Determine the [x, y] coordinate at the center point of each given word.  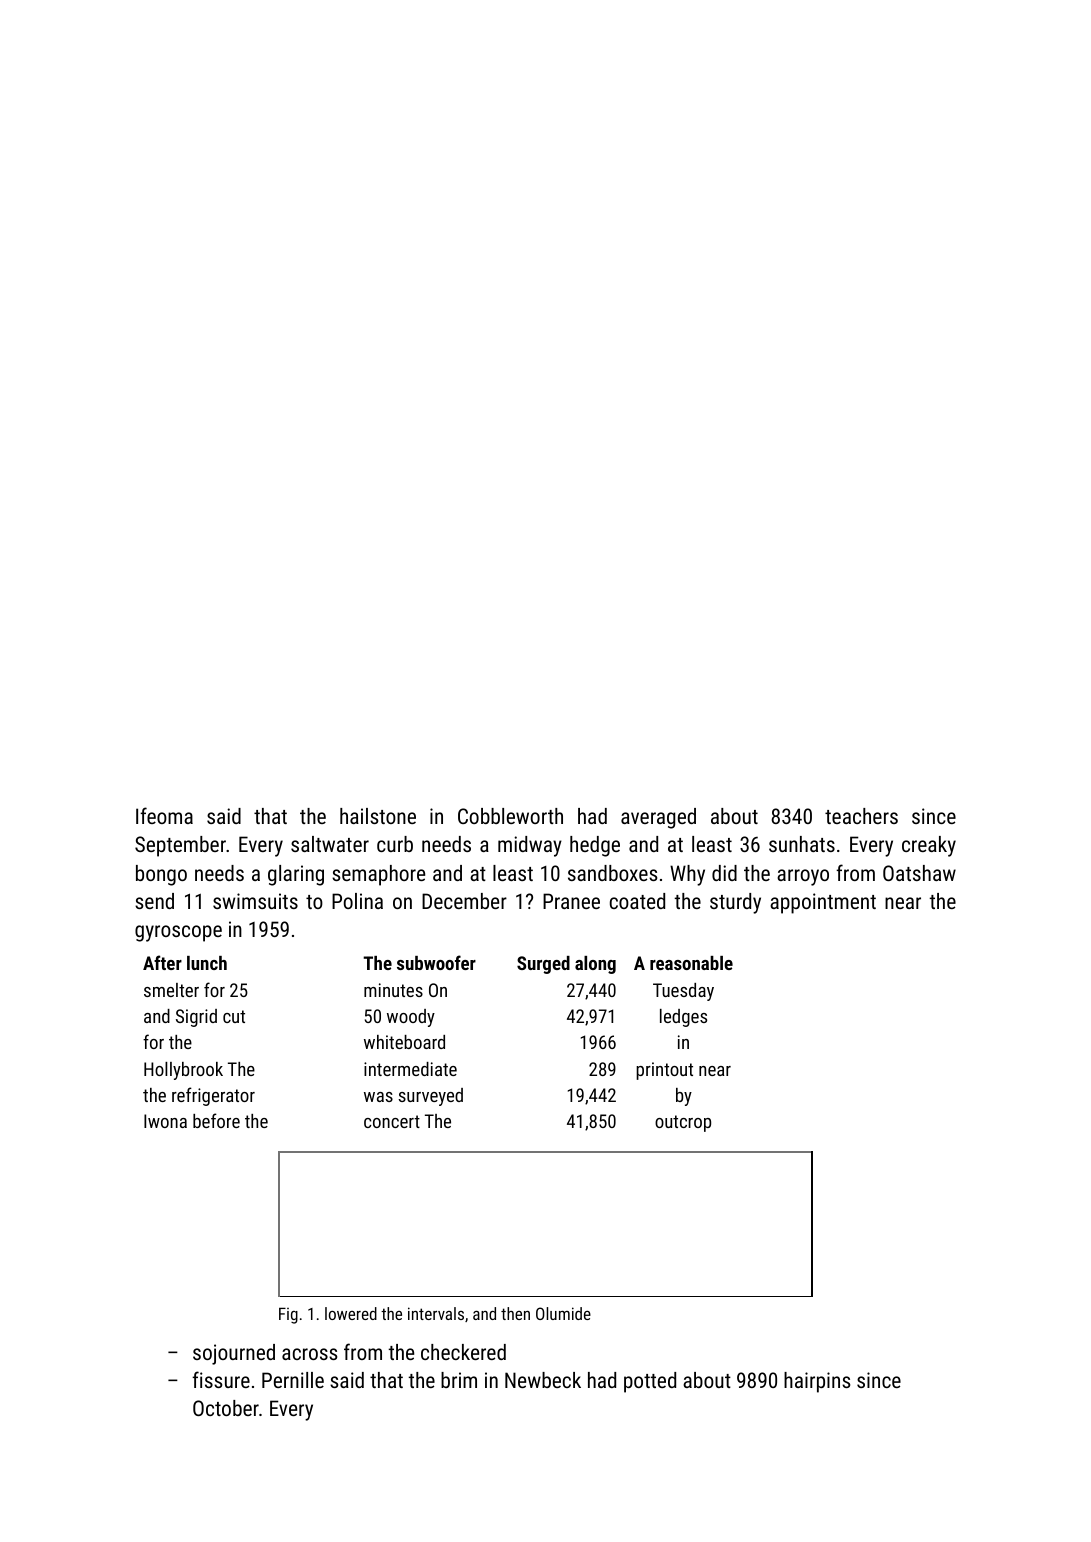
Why [687, 875]
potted [650, 1382]
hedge [595, 846]
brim [459, 1380]
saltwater [330, 844]
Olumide [563, 1313]
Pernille [293, 1380]
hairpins [817, 1382]
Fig [288, 1315]
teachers [861, 816]
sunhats [802, 844]
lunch [207, 963]
